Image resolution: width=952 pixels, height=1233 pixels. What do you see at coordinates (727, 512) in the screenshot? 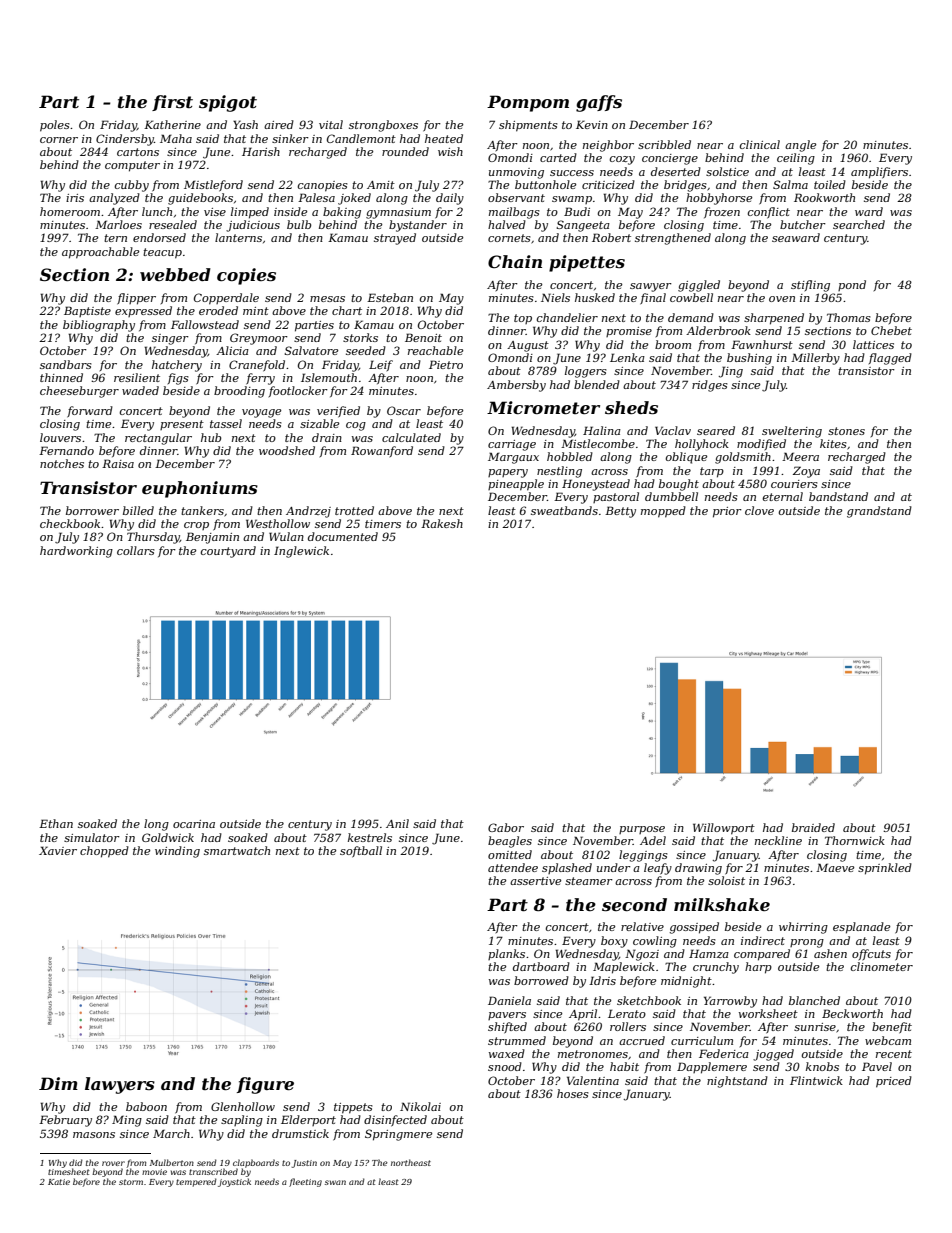
I see `prior` at bounding box center [727, 512].
